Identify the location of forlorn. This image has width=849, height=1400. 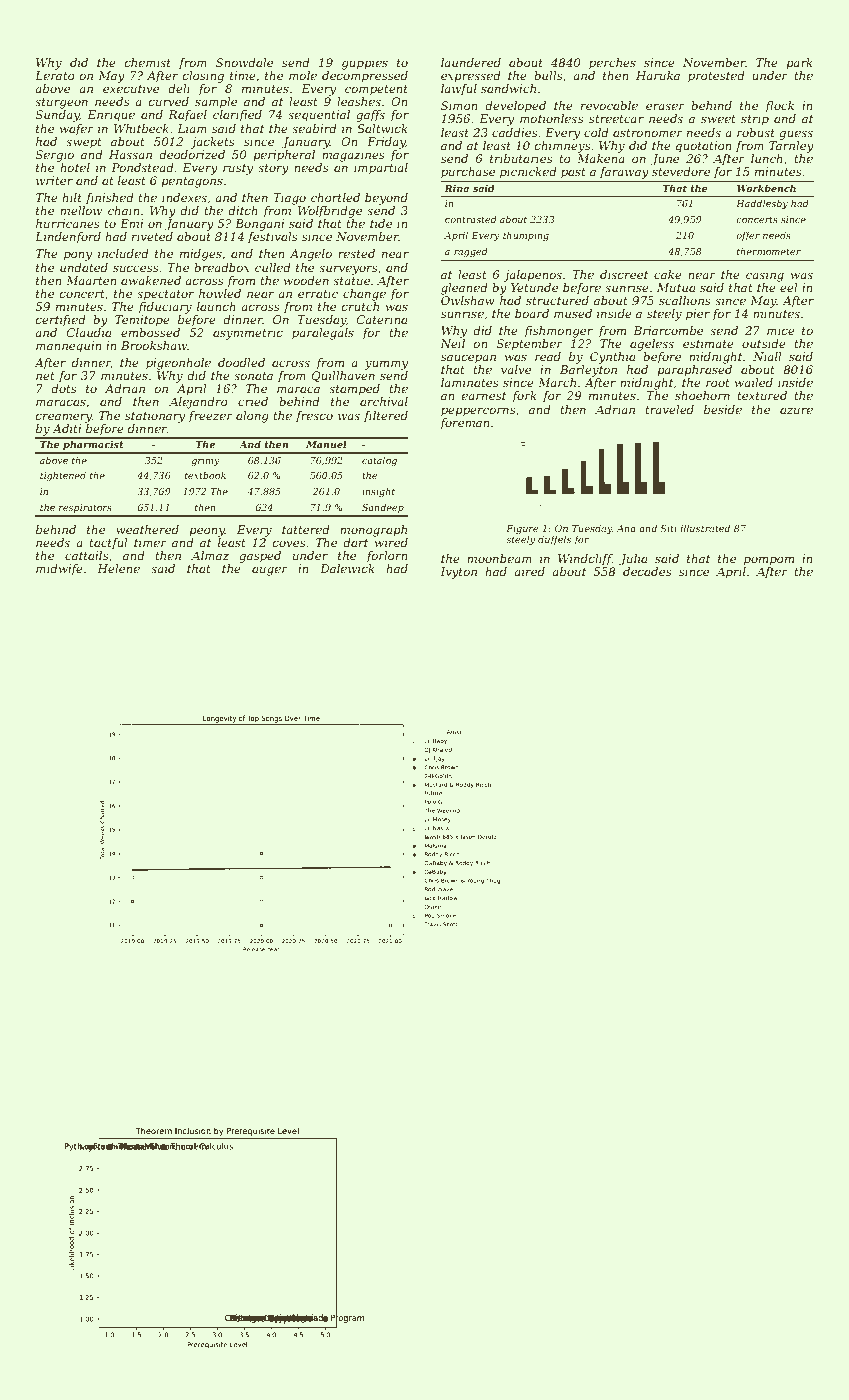
(387, 557).
